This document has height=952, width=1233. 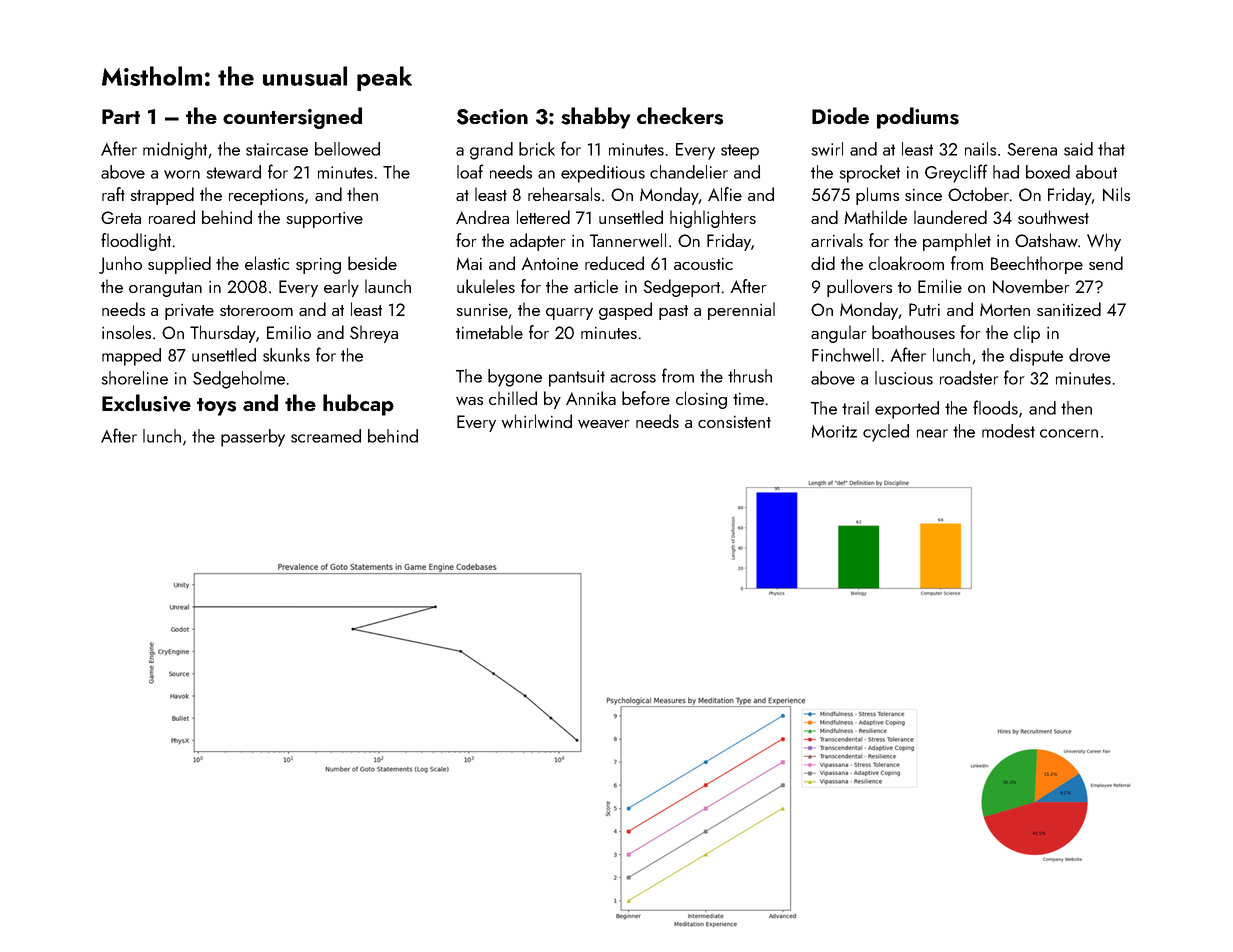 What do you see at coordinates (918, 118) in the document?
I see `podiums` at bounding box center [918, 118].
